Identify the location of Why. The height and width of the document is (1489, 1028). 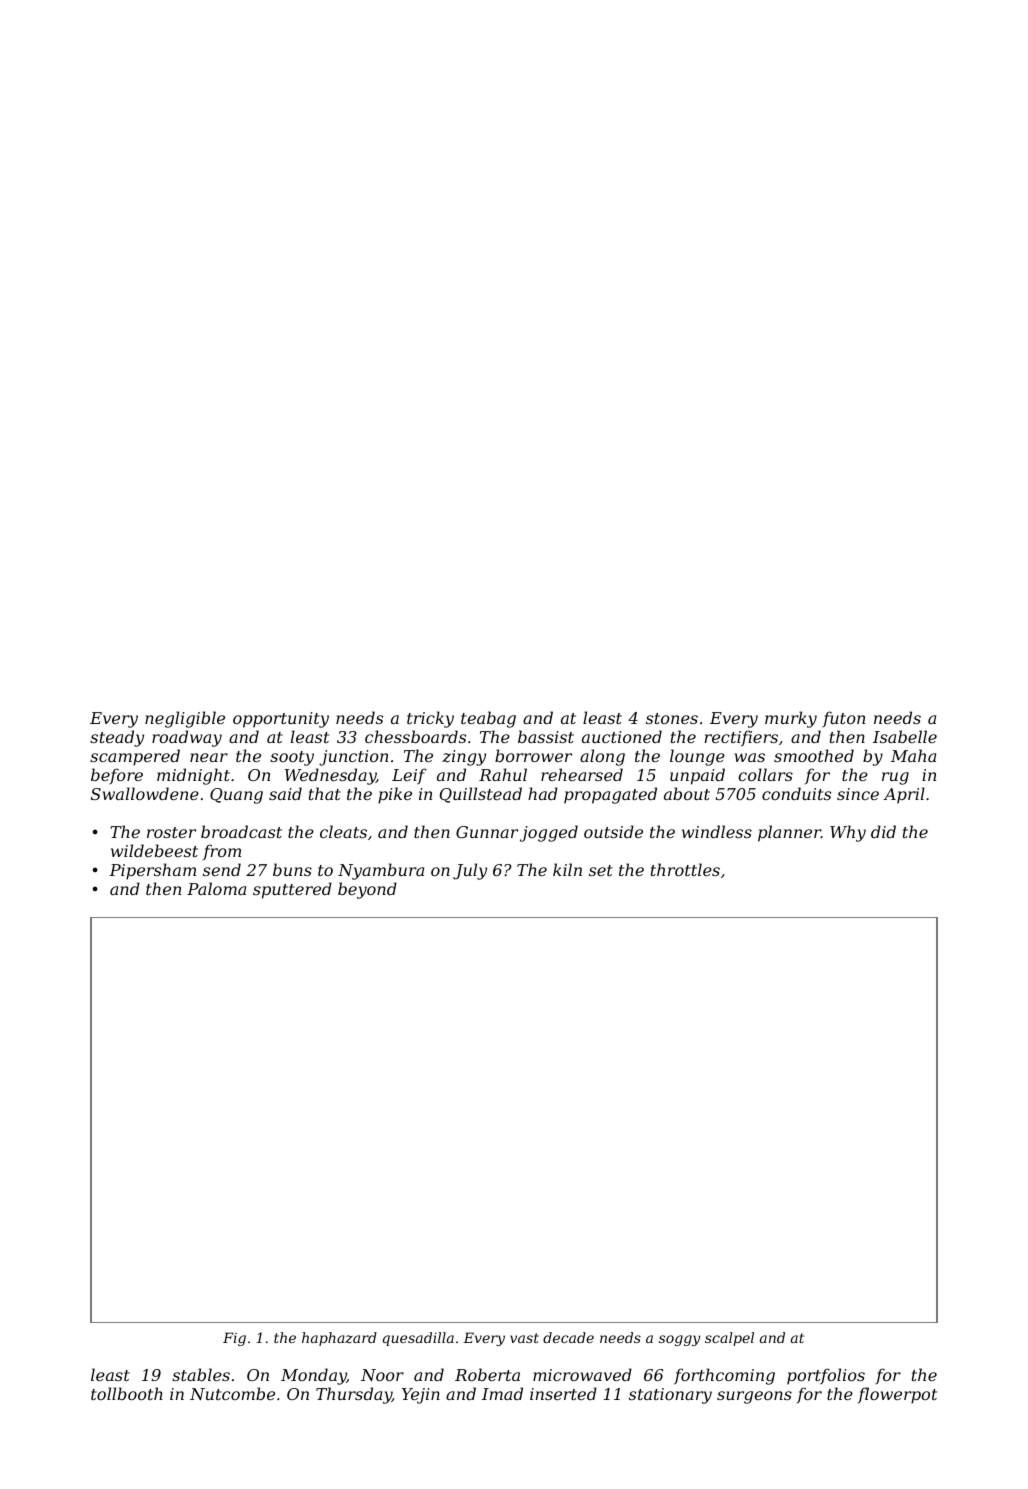
(848, 833).
